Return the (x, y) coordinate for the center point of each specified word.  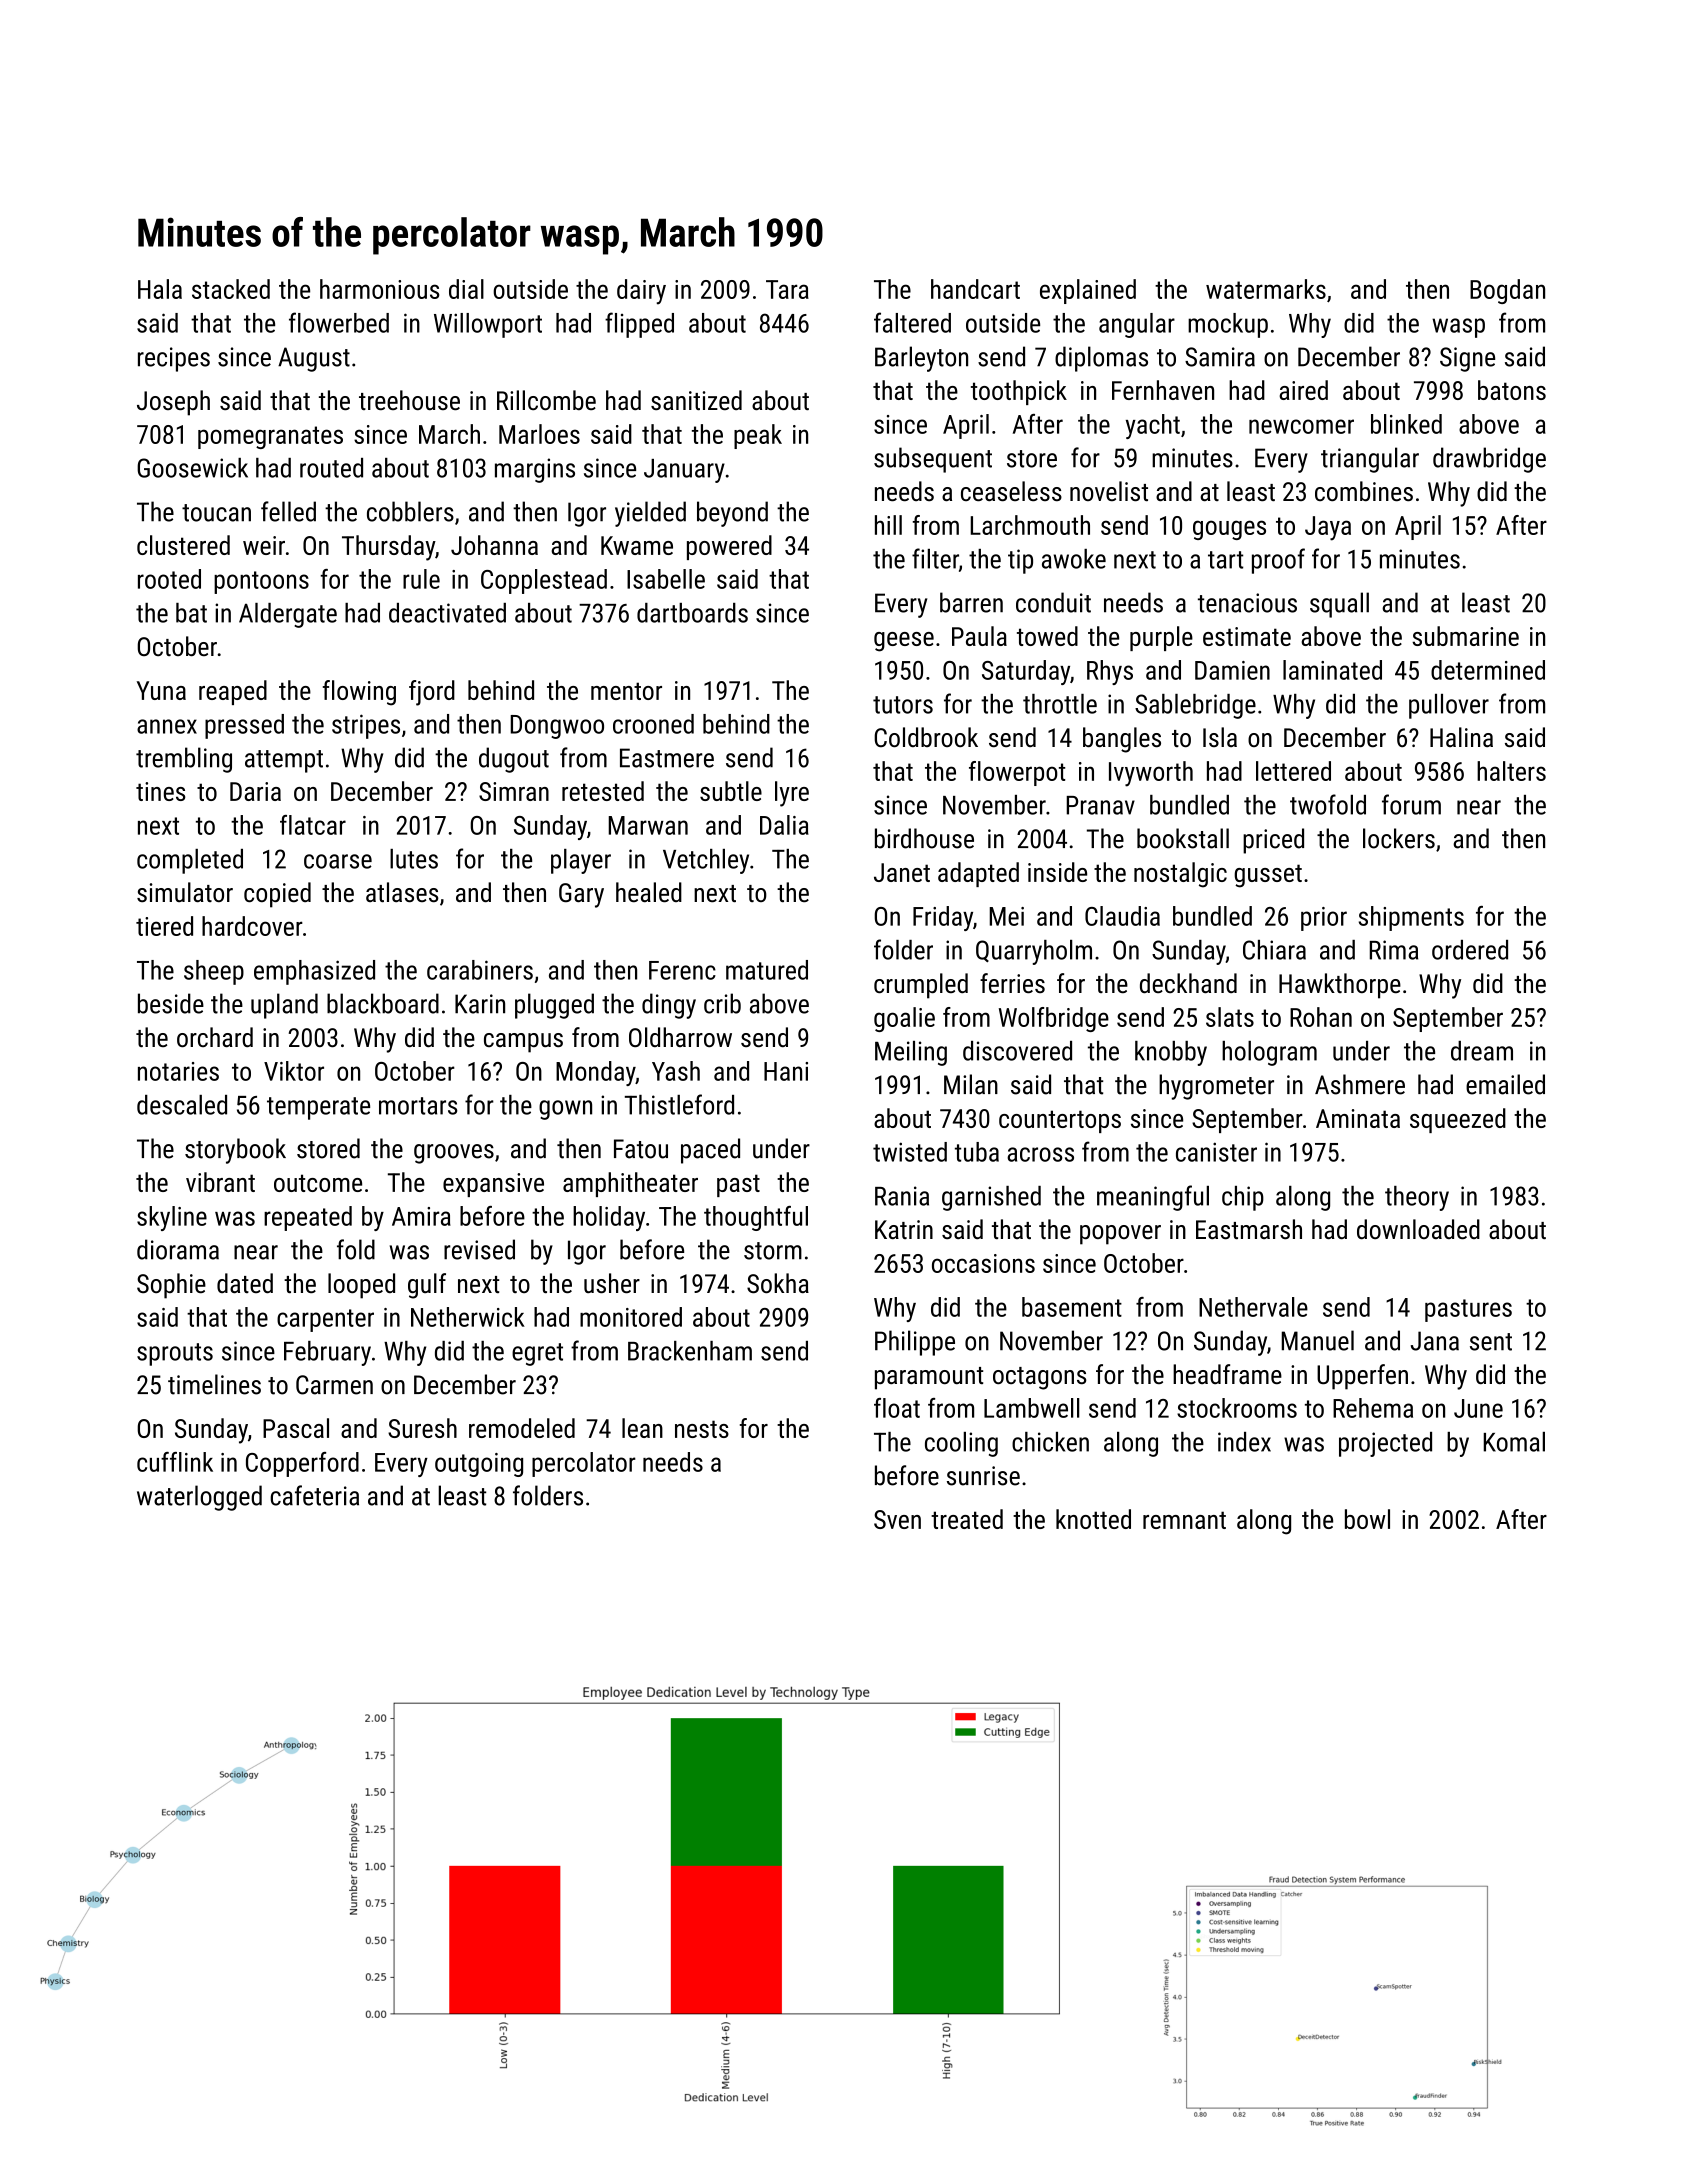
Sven (897, 1519)
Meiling (911, 1053)
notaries (178, 1071)
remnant (1184, 1520)
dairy (641, 292)
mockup (1228, 325)
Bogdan (1507, 291)
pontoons (261, 582)
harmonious (379, 289)
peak (758, 436)
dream (1482, 1051)
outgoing (479, 1465)
